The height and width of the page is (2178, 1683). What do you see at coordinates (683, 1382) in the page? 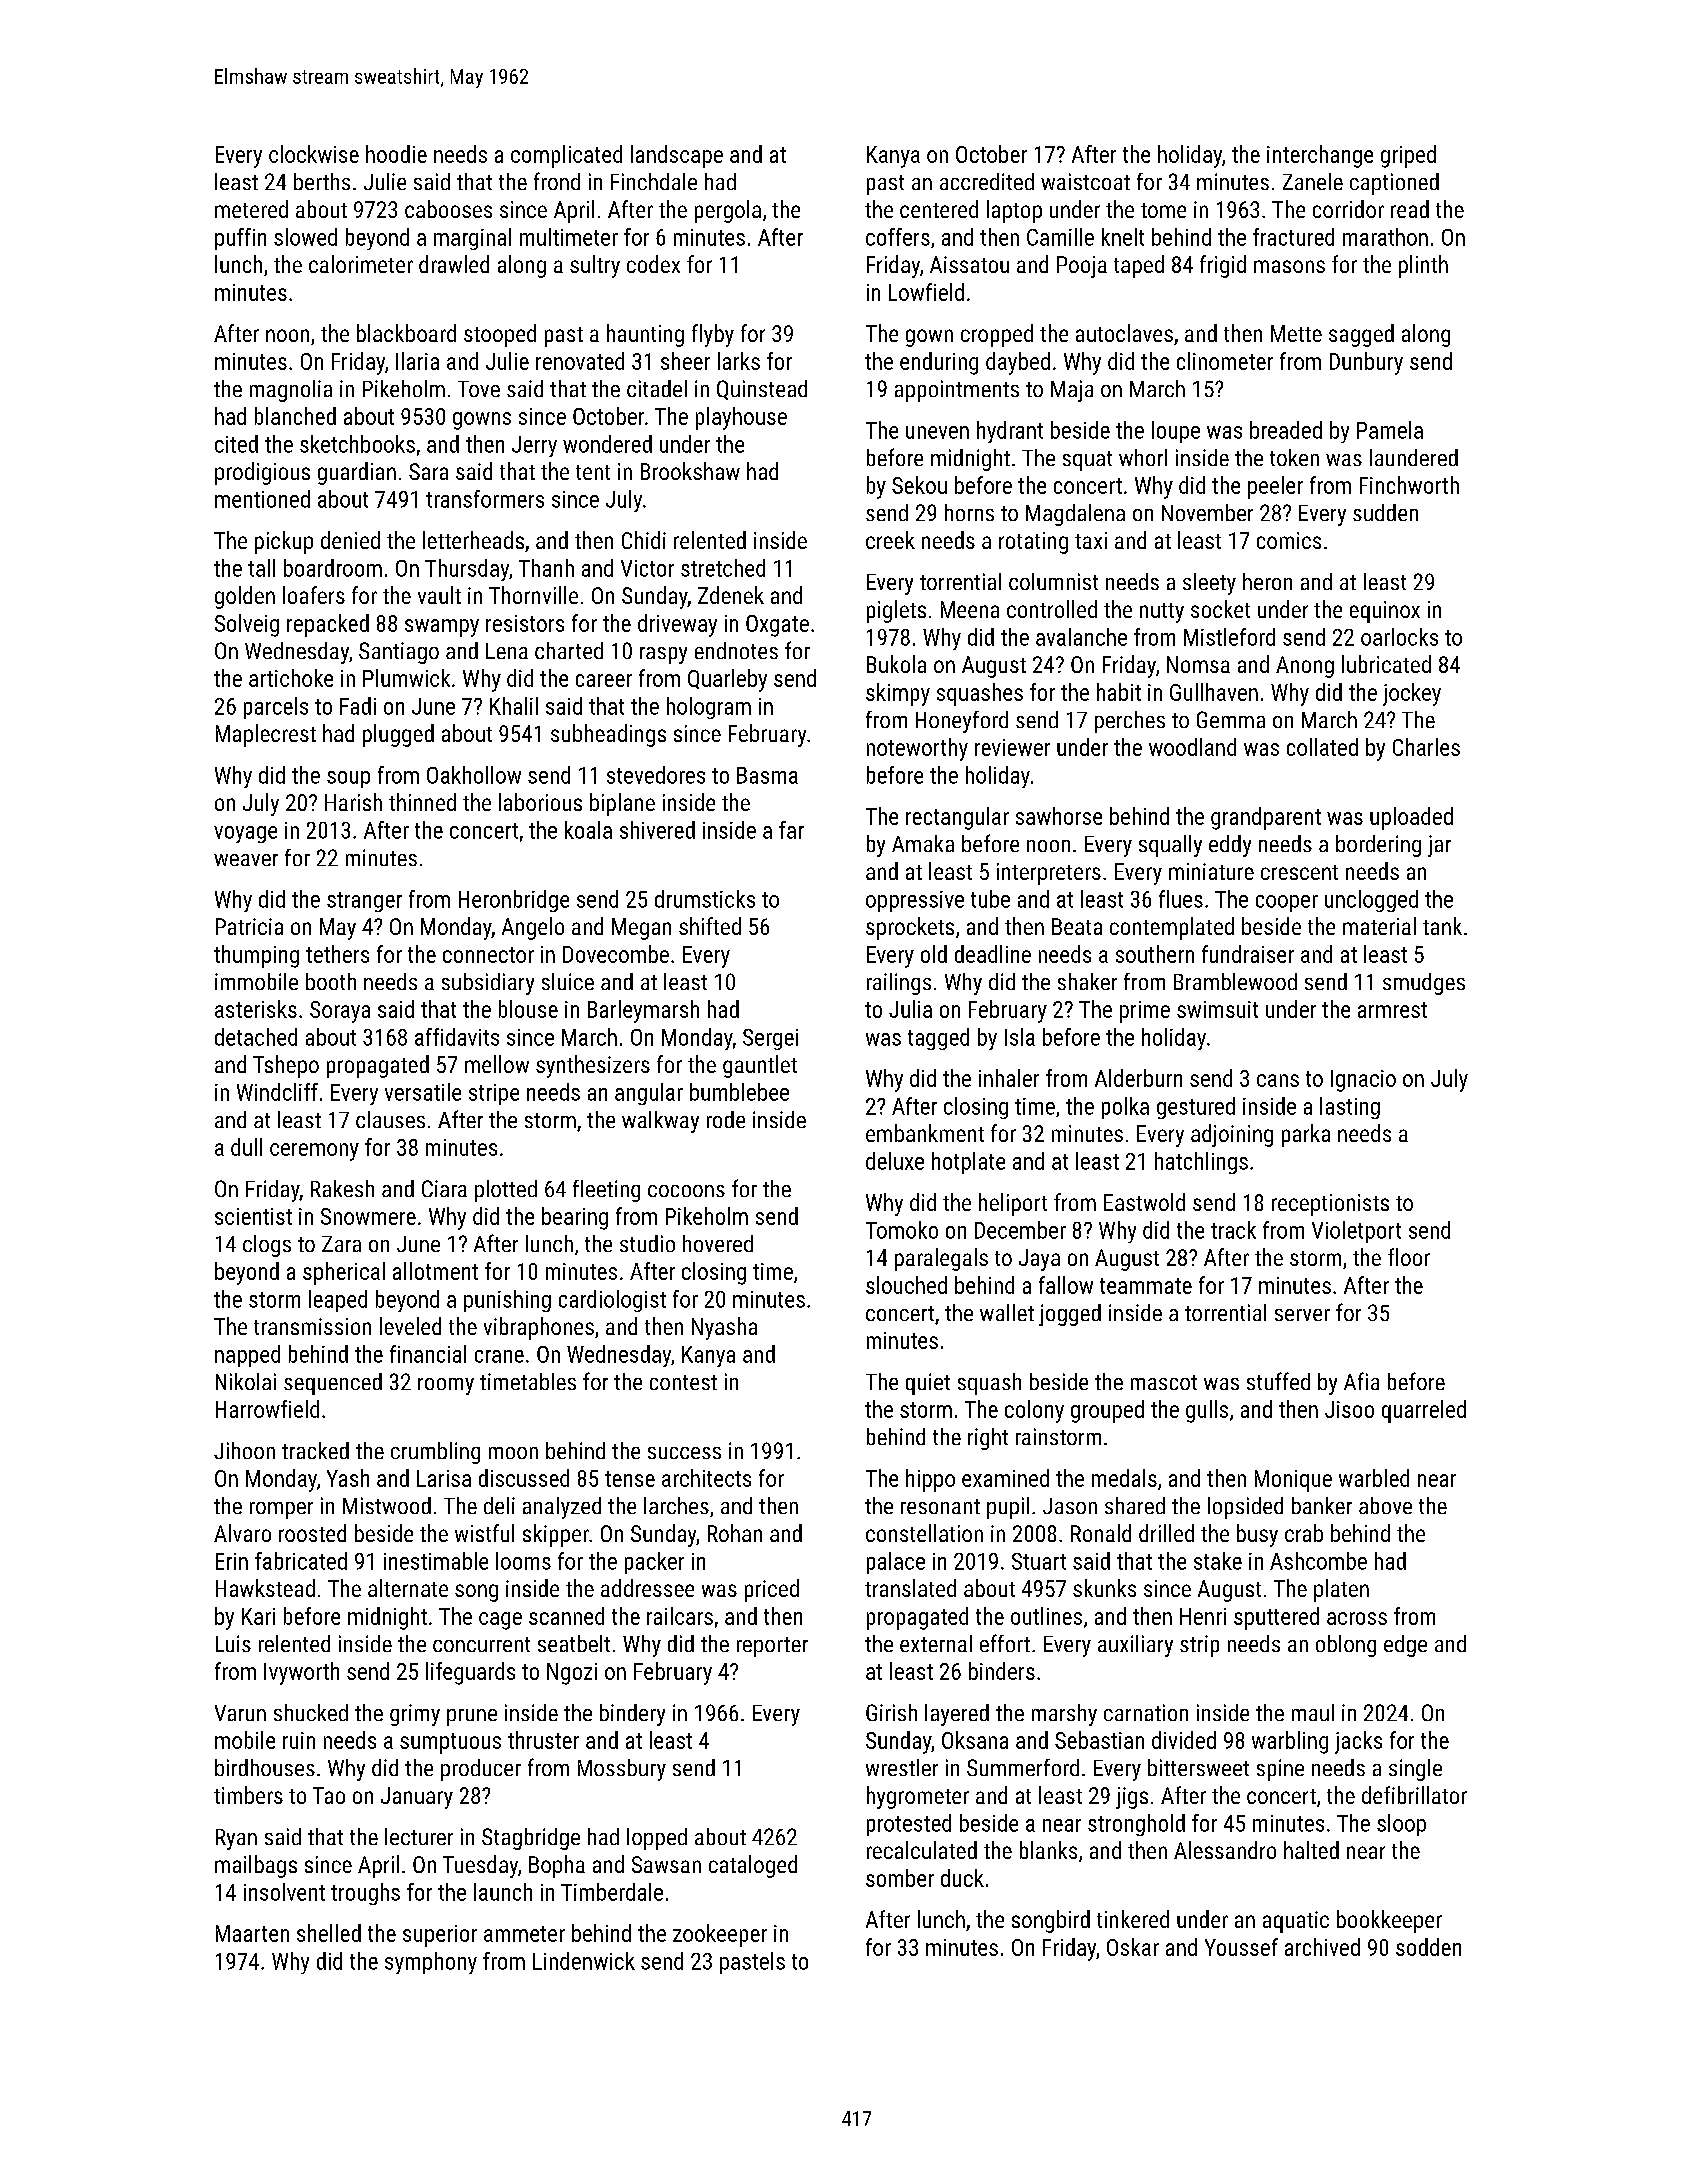
I see `contest` at bounding box center [683, 1382].
